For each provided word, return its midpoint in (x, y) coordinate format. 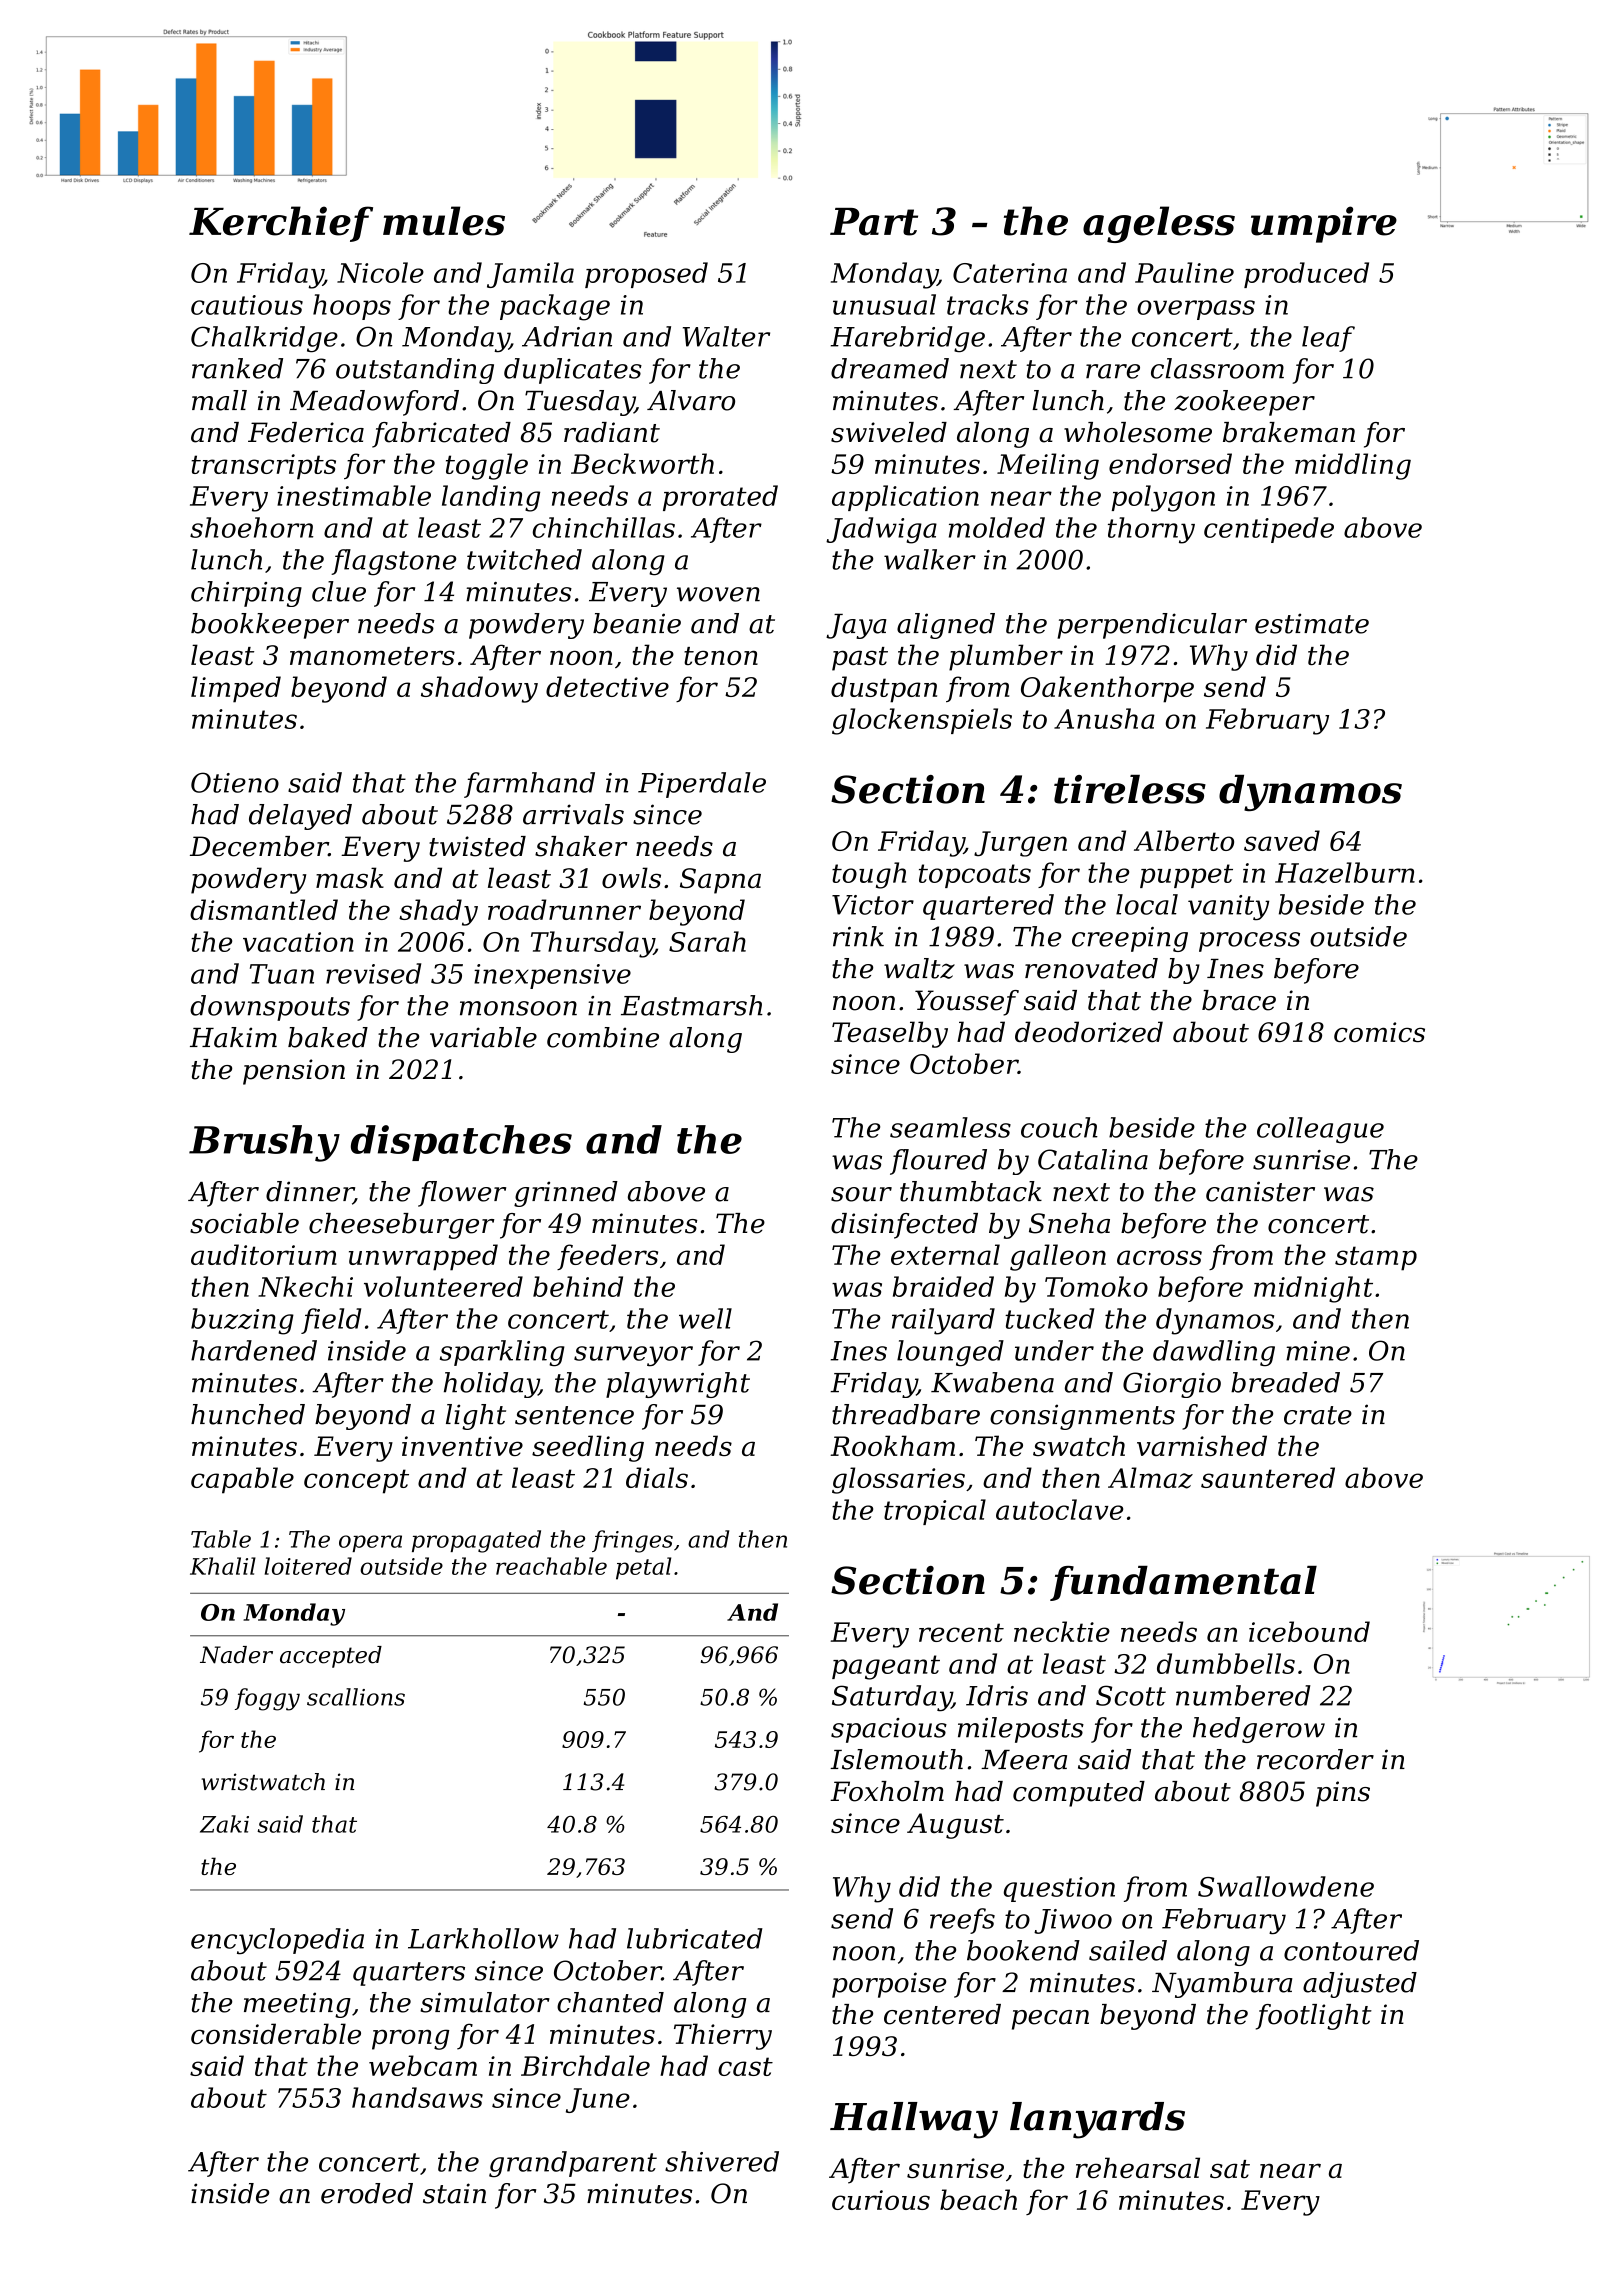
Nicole (380, 272)
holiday (491, 1385)
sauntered (1268, 1477)
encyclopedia (277, 1941)
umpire (1324, 224)
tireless (1130, 789)
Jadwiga (881, 530)
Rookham (892, 1445)
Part (874, 222)
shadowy (479, 689)
